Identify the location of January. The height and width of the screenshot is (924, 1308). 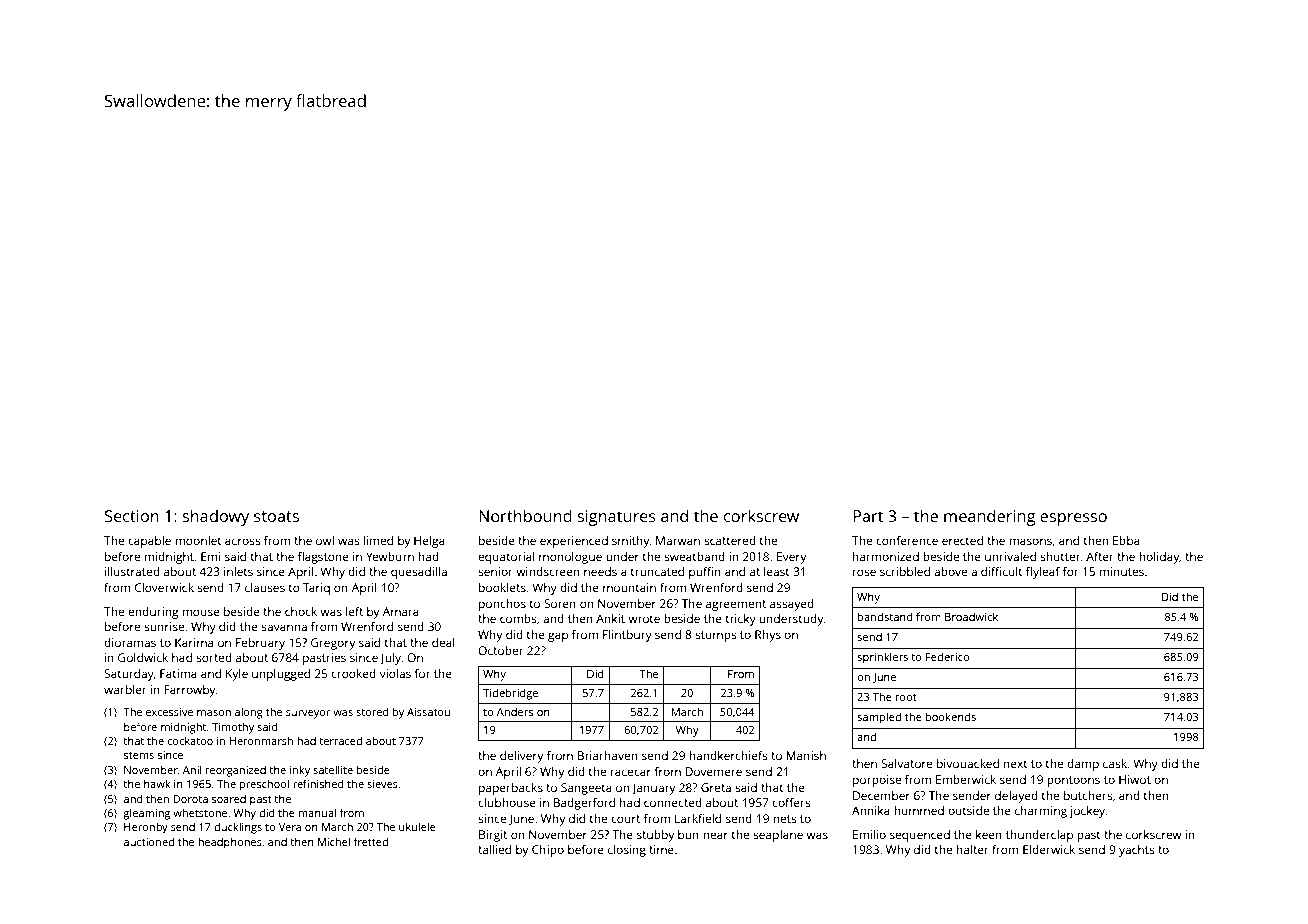
(653, 789).
